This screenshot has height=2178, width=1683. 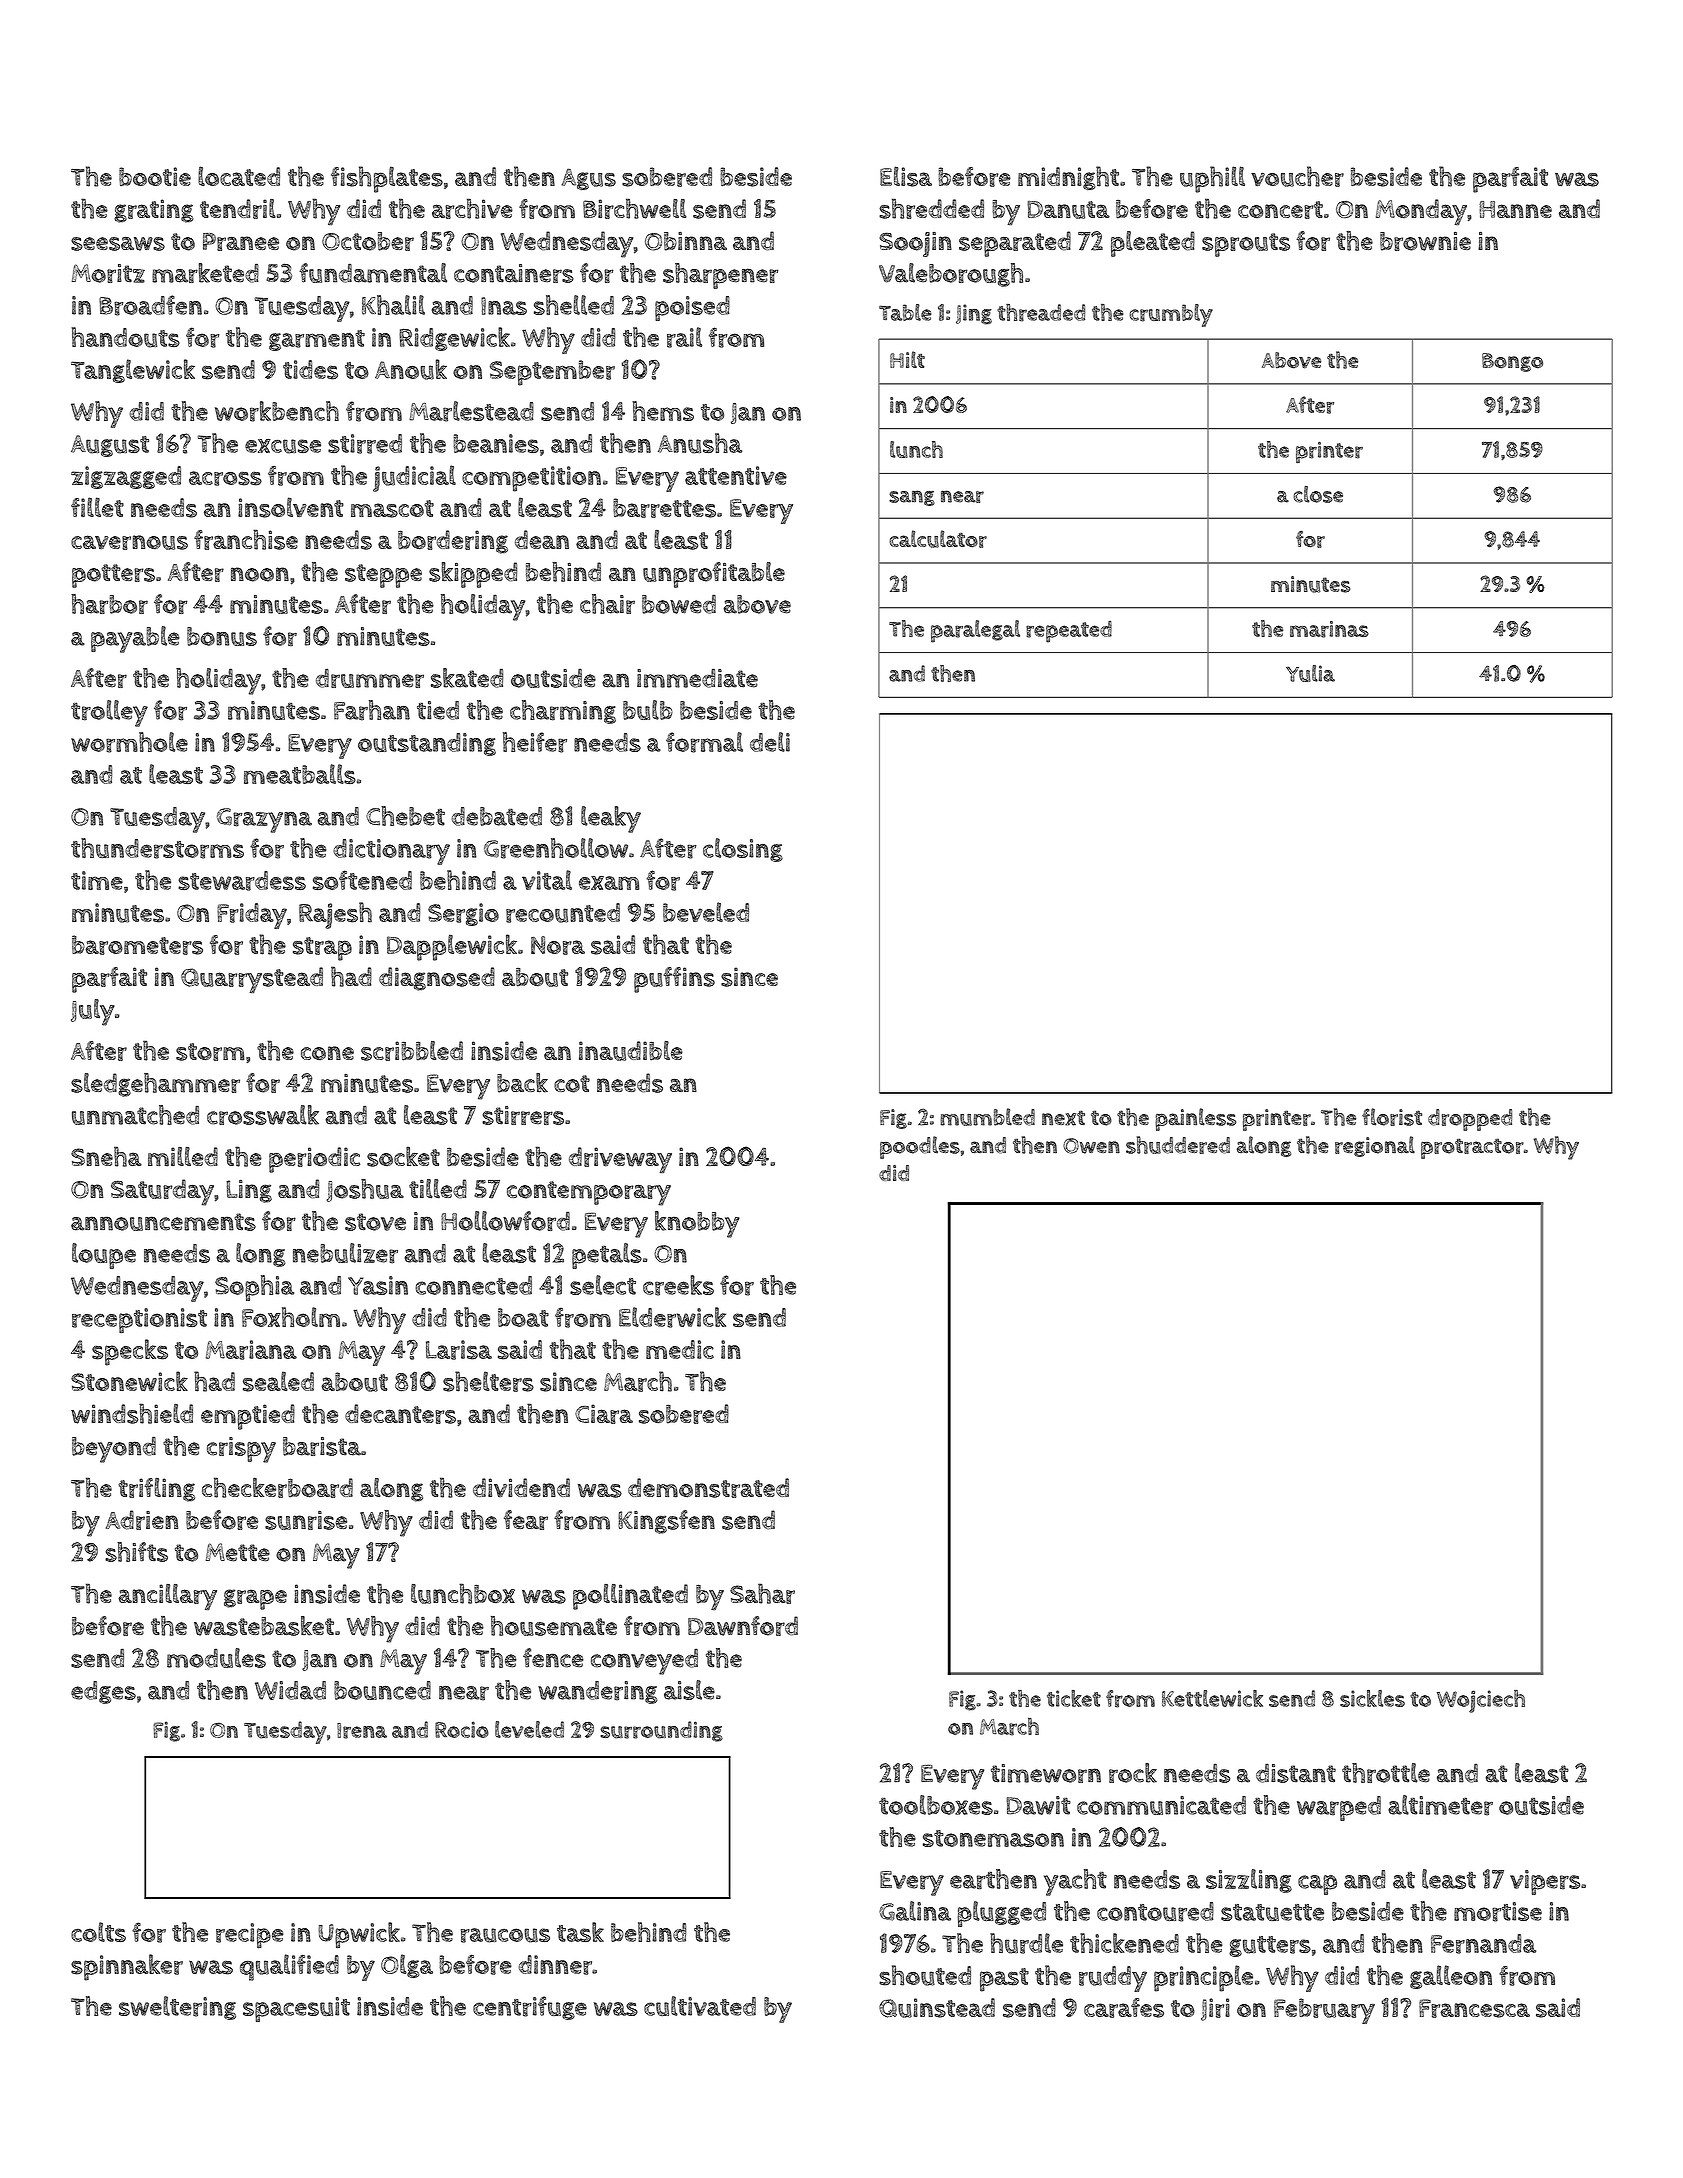 What do you see at coordinates (680, 1349) in the screenshot?
I see `medic` at bounding box center [680, 1349].
